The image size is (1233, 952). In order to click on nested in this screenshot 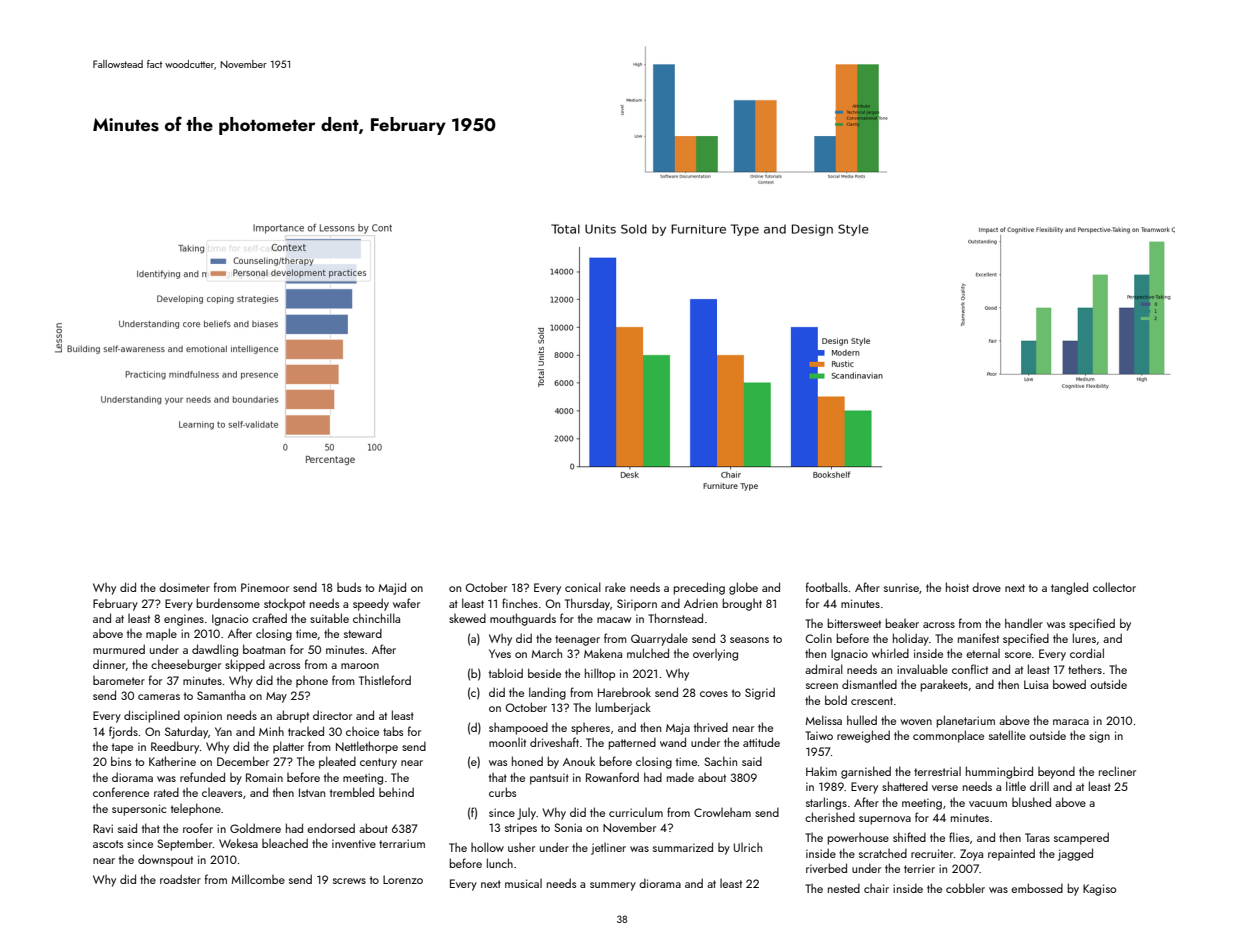, I will do `click(844, 888)`.
